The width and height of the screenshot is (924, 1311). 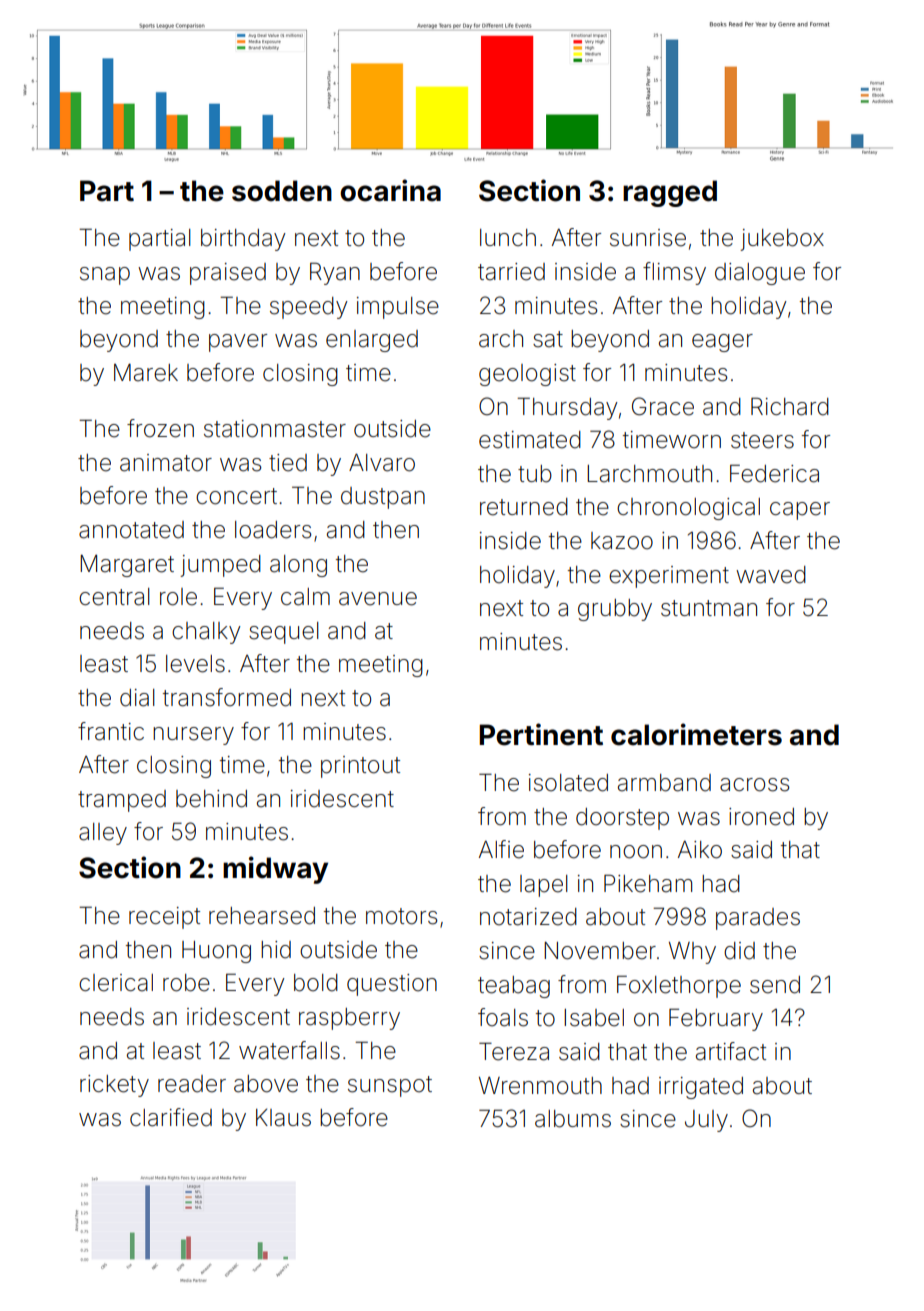 What do you see at coordinates (390, 190) in the screenshot?
I see `ocarina` at bounding box center [390, 190].
